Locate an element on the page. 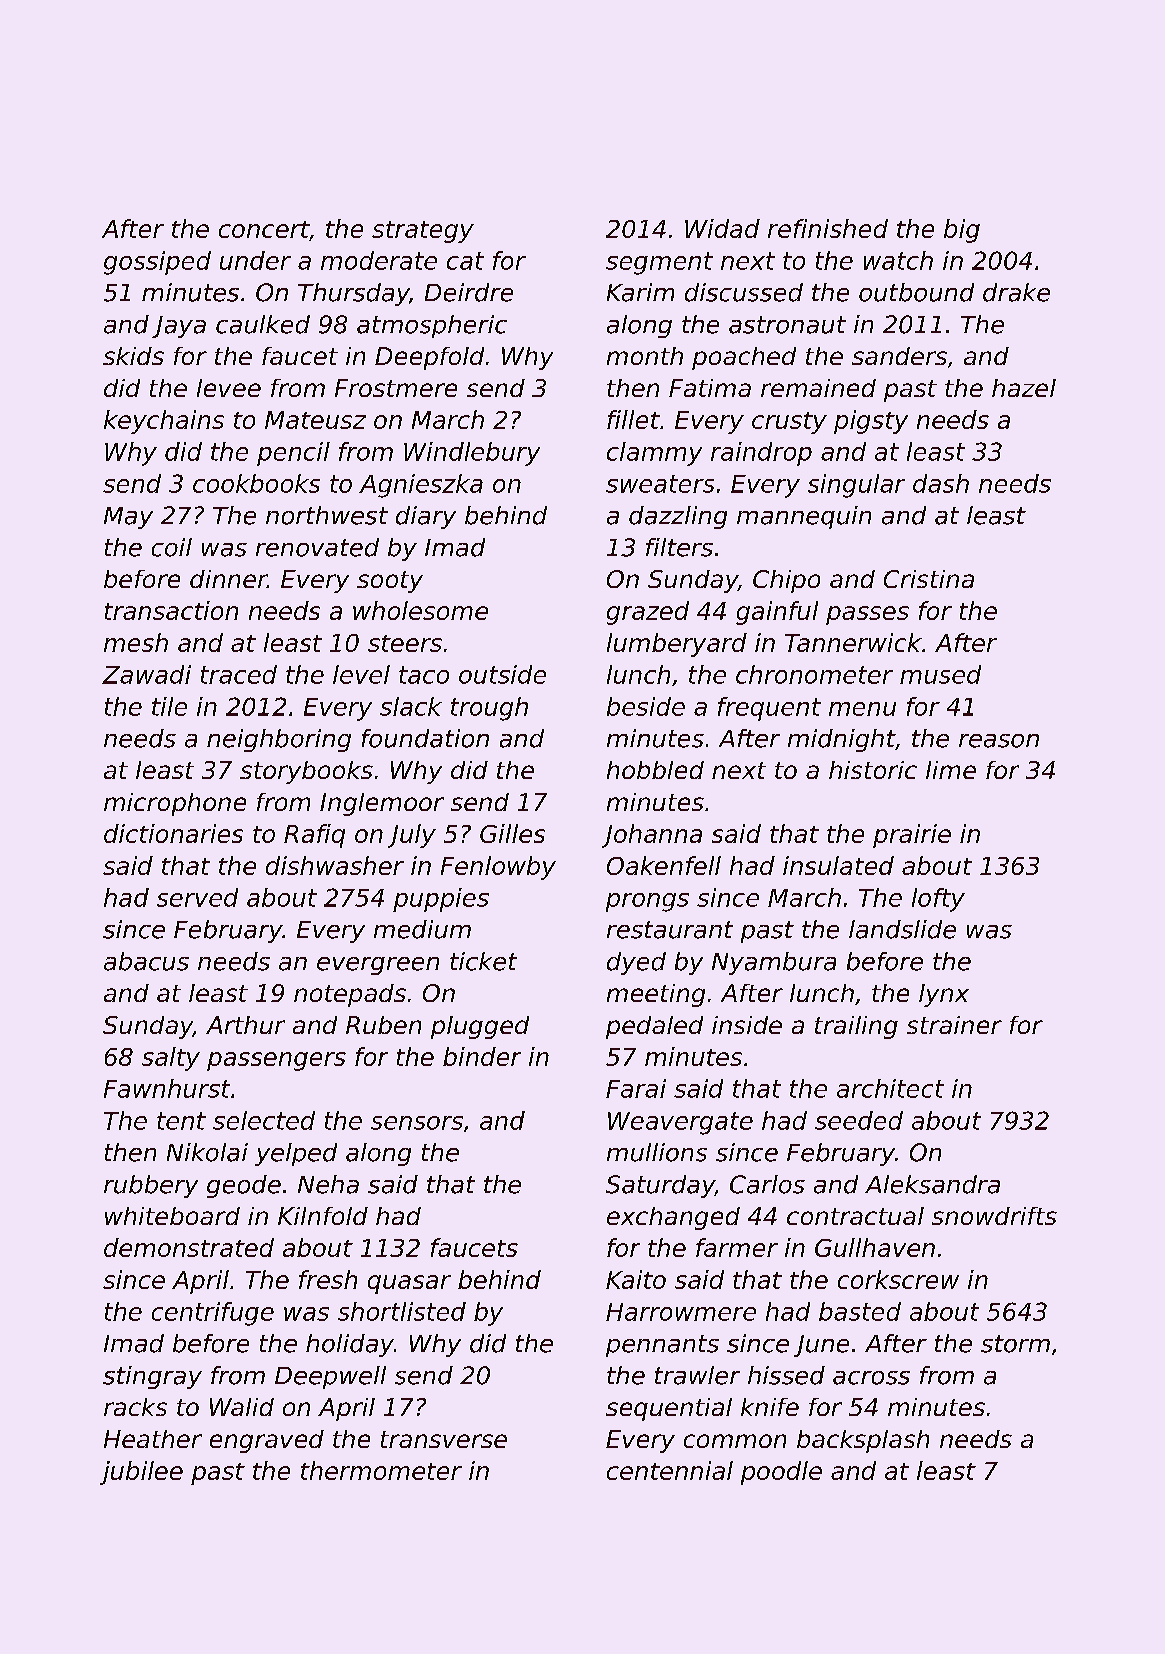  snowdrifts is located at coordinates (994, 1216).
